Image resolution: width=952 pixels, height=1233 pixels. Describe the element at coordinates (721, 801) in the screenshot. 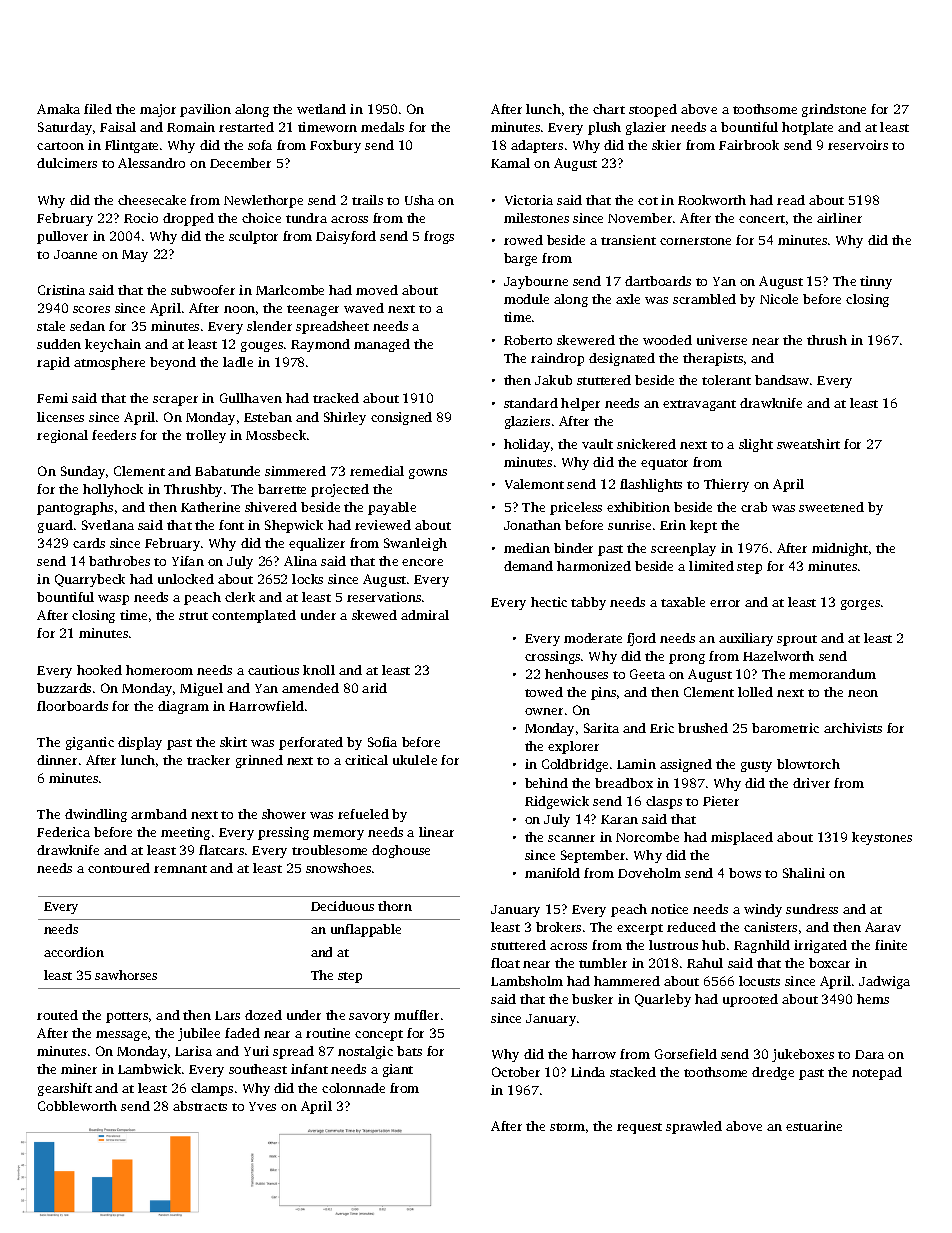

I see `Pieter` at that location.
